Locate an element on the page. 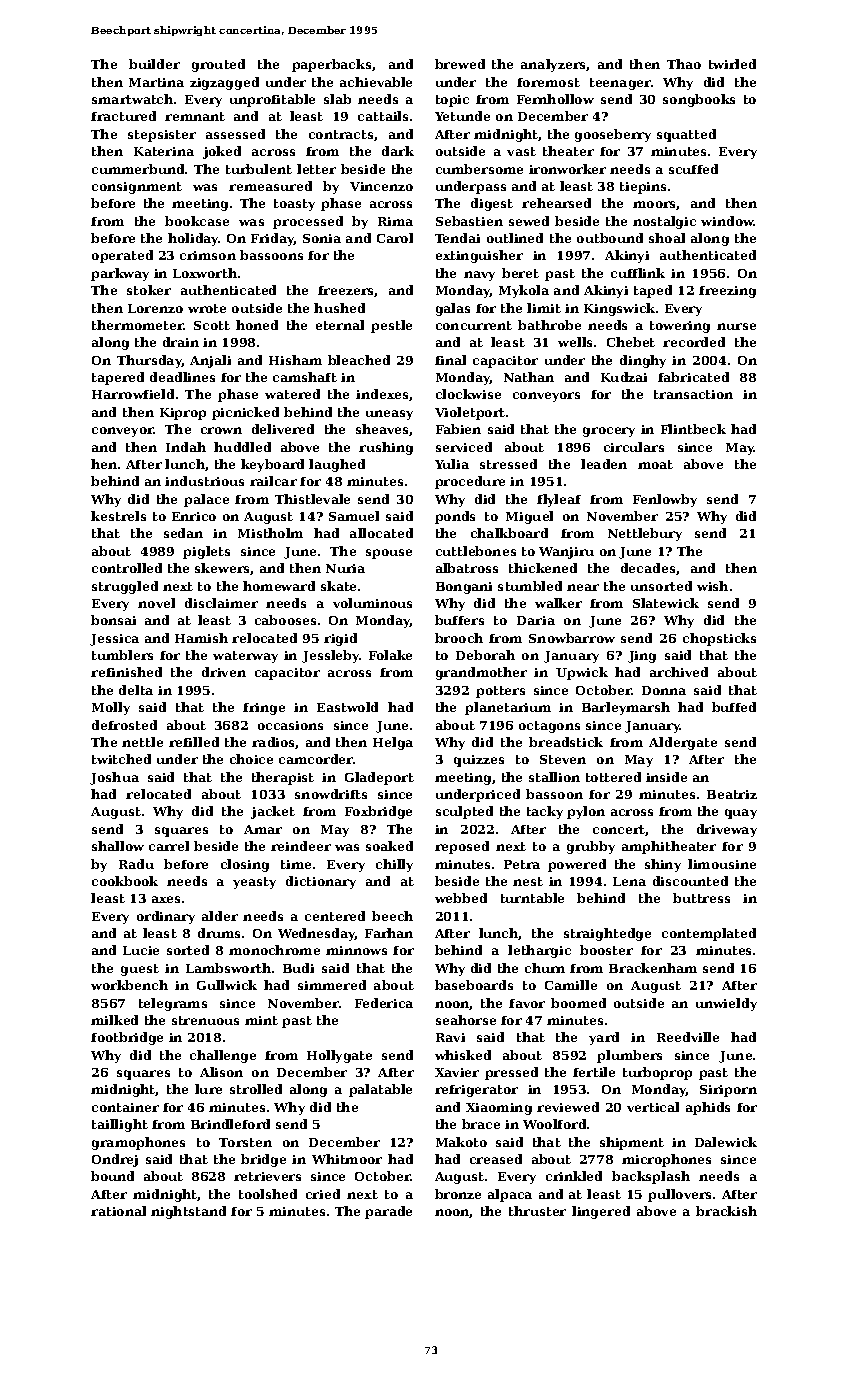  rational is located at coordinates (118, 1211).
